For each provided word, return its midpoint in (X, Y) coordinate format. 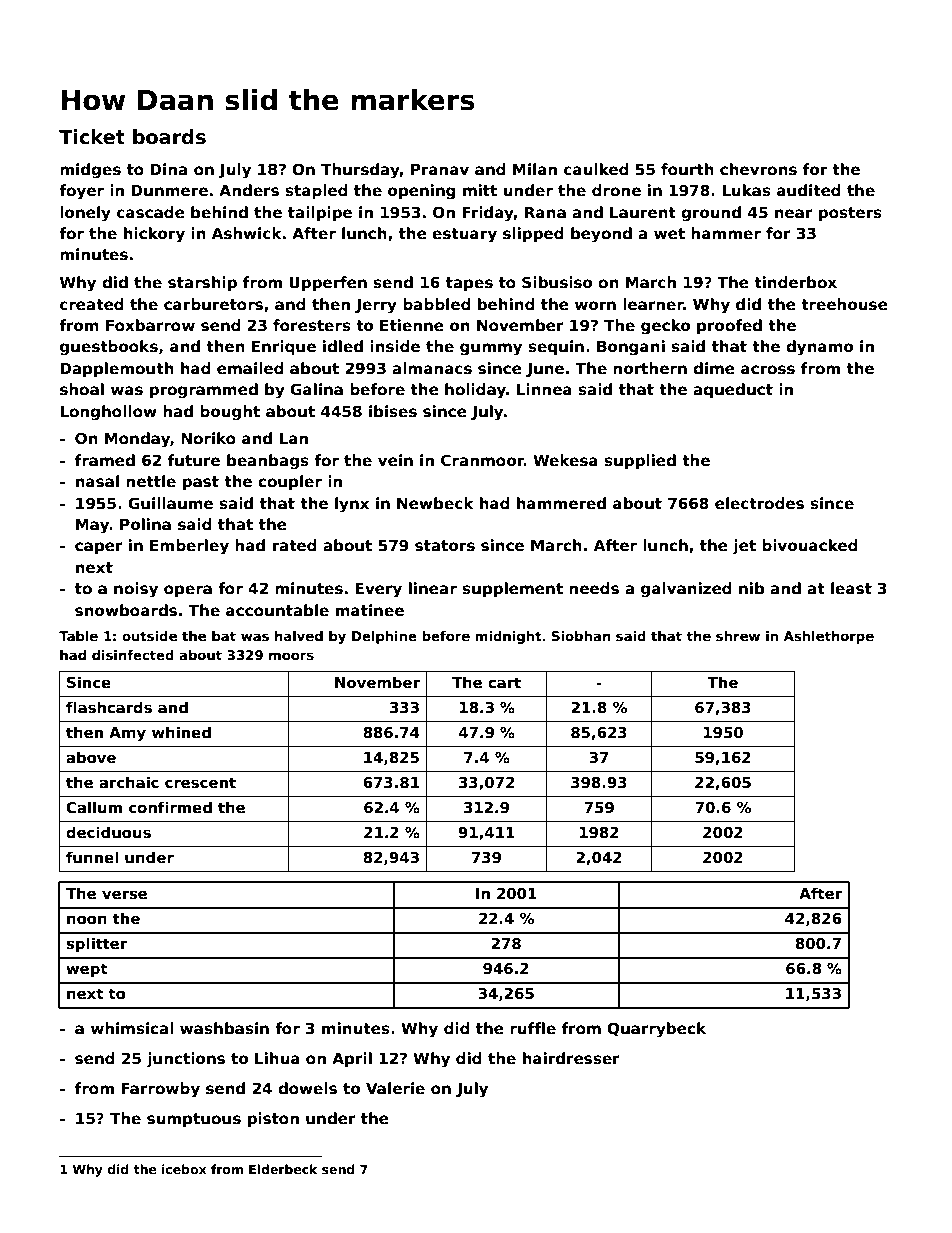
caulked (596, 169)
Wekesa (565, 460)
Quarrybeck (656, 1030)
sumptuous (194, 1120)
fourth (687, 169)
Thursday (360, 171)
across (768, 370)
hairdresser (571, 1058)
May (93, 526)
